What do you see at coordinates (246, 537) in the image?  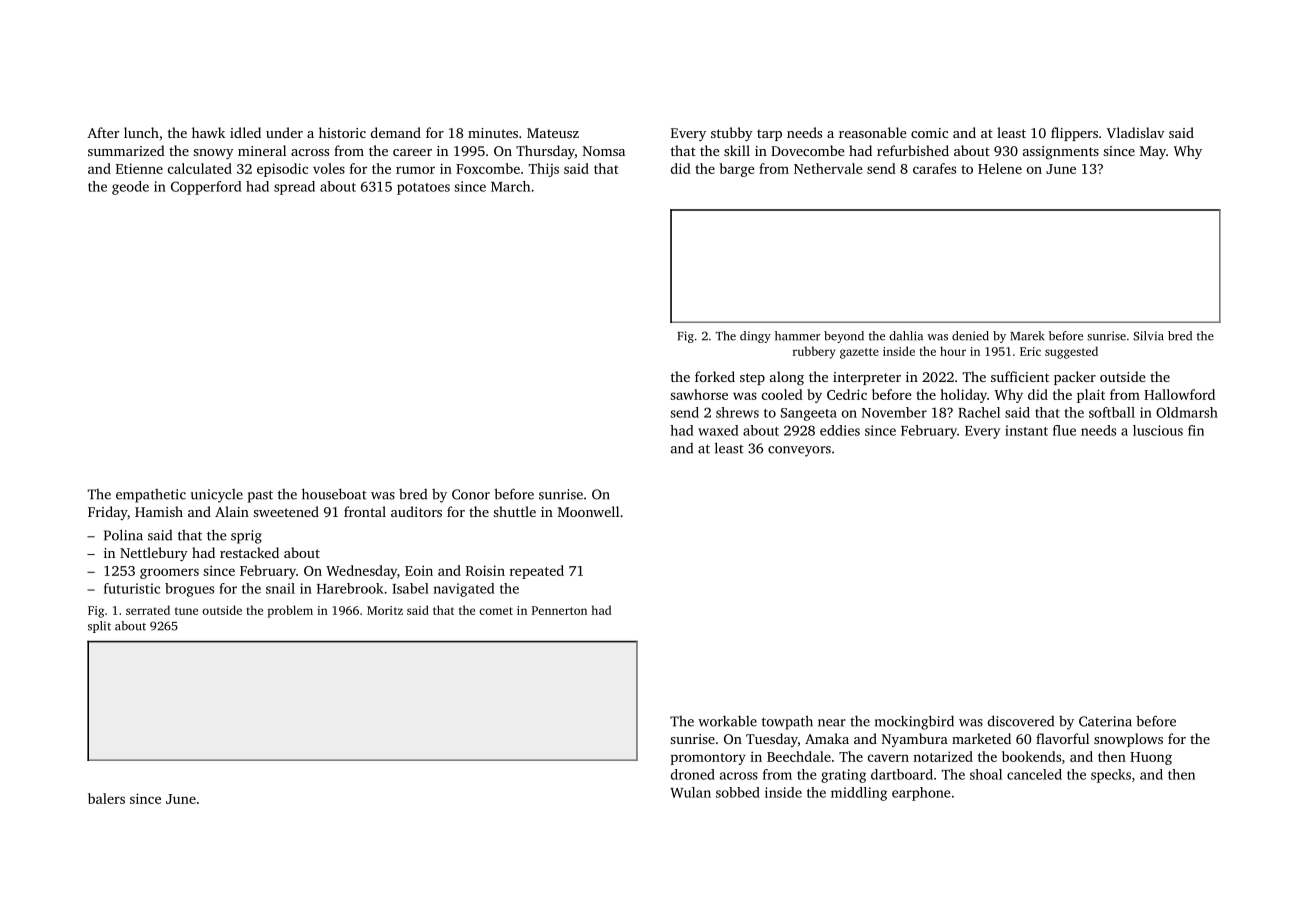 I see `sprig` at bounding box center [246, 537].
